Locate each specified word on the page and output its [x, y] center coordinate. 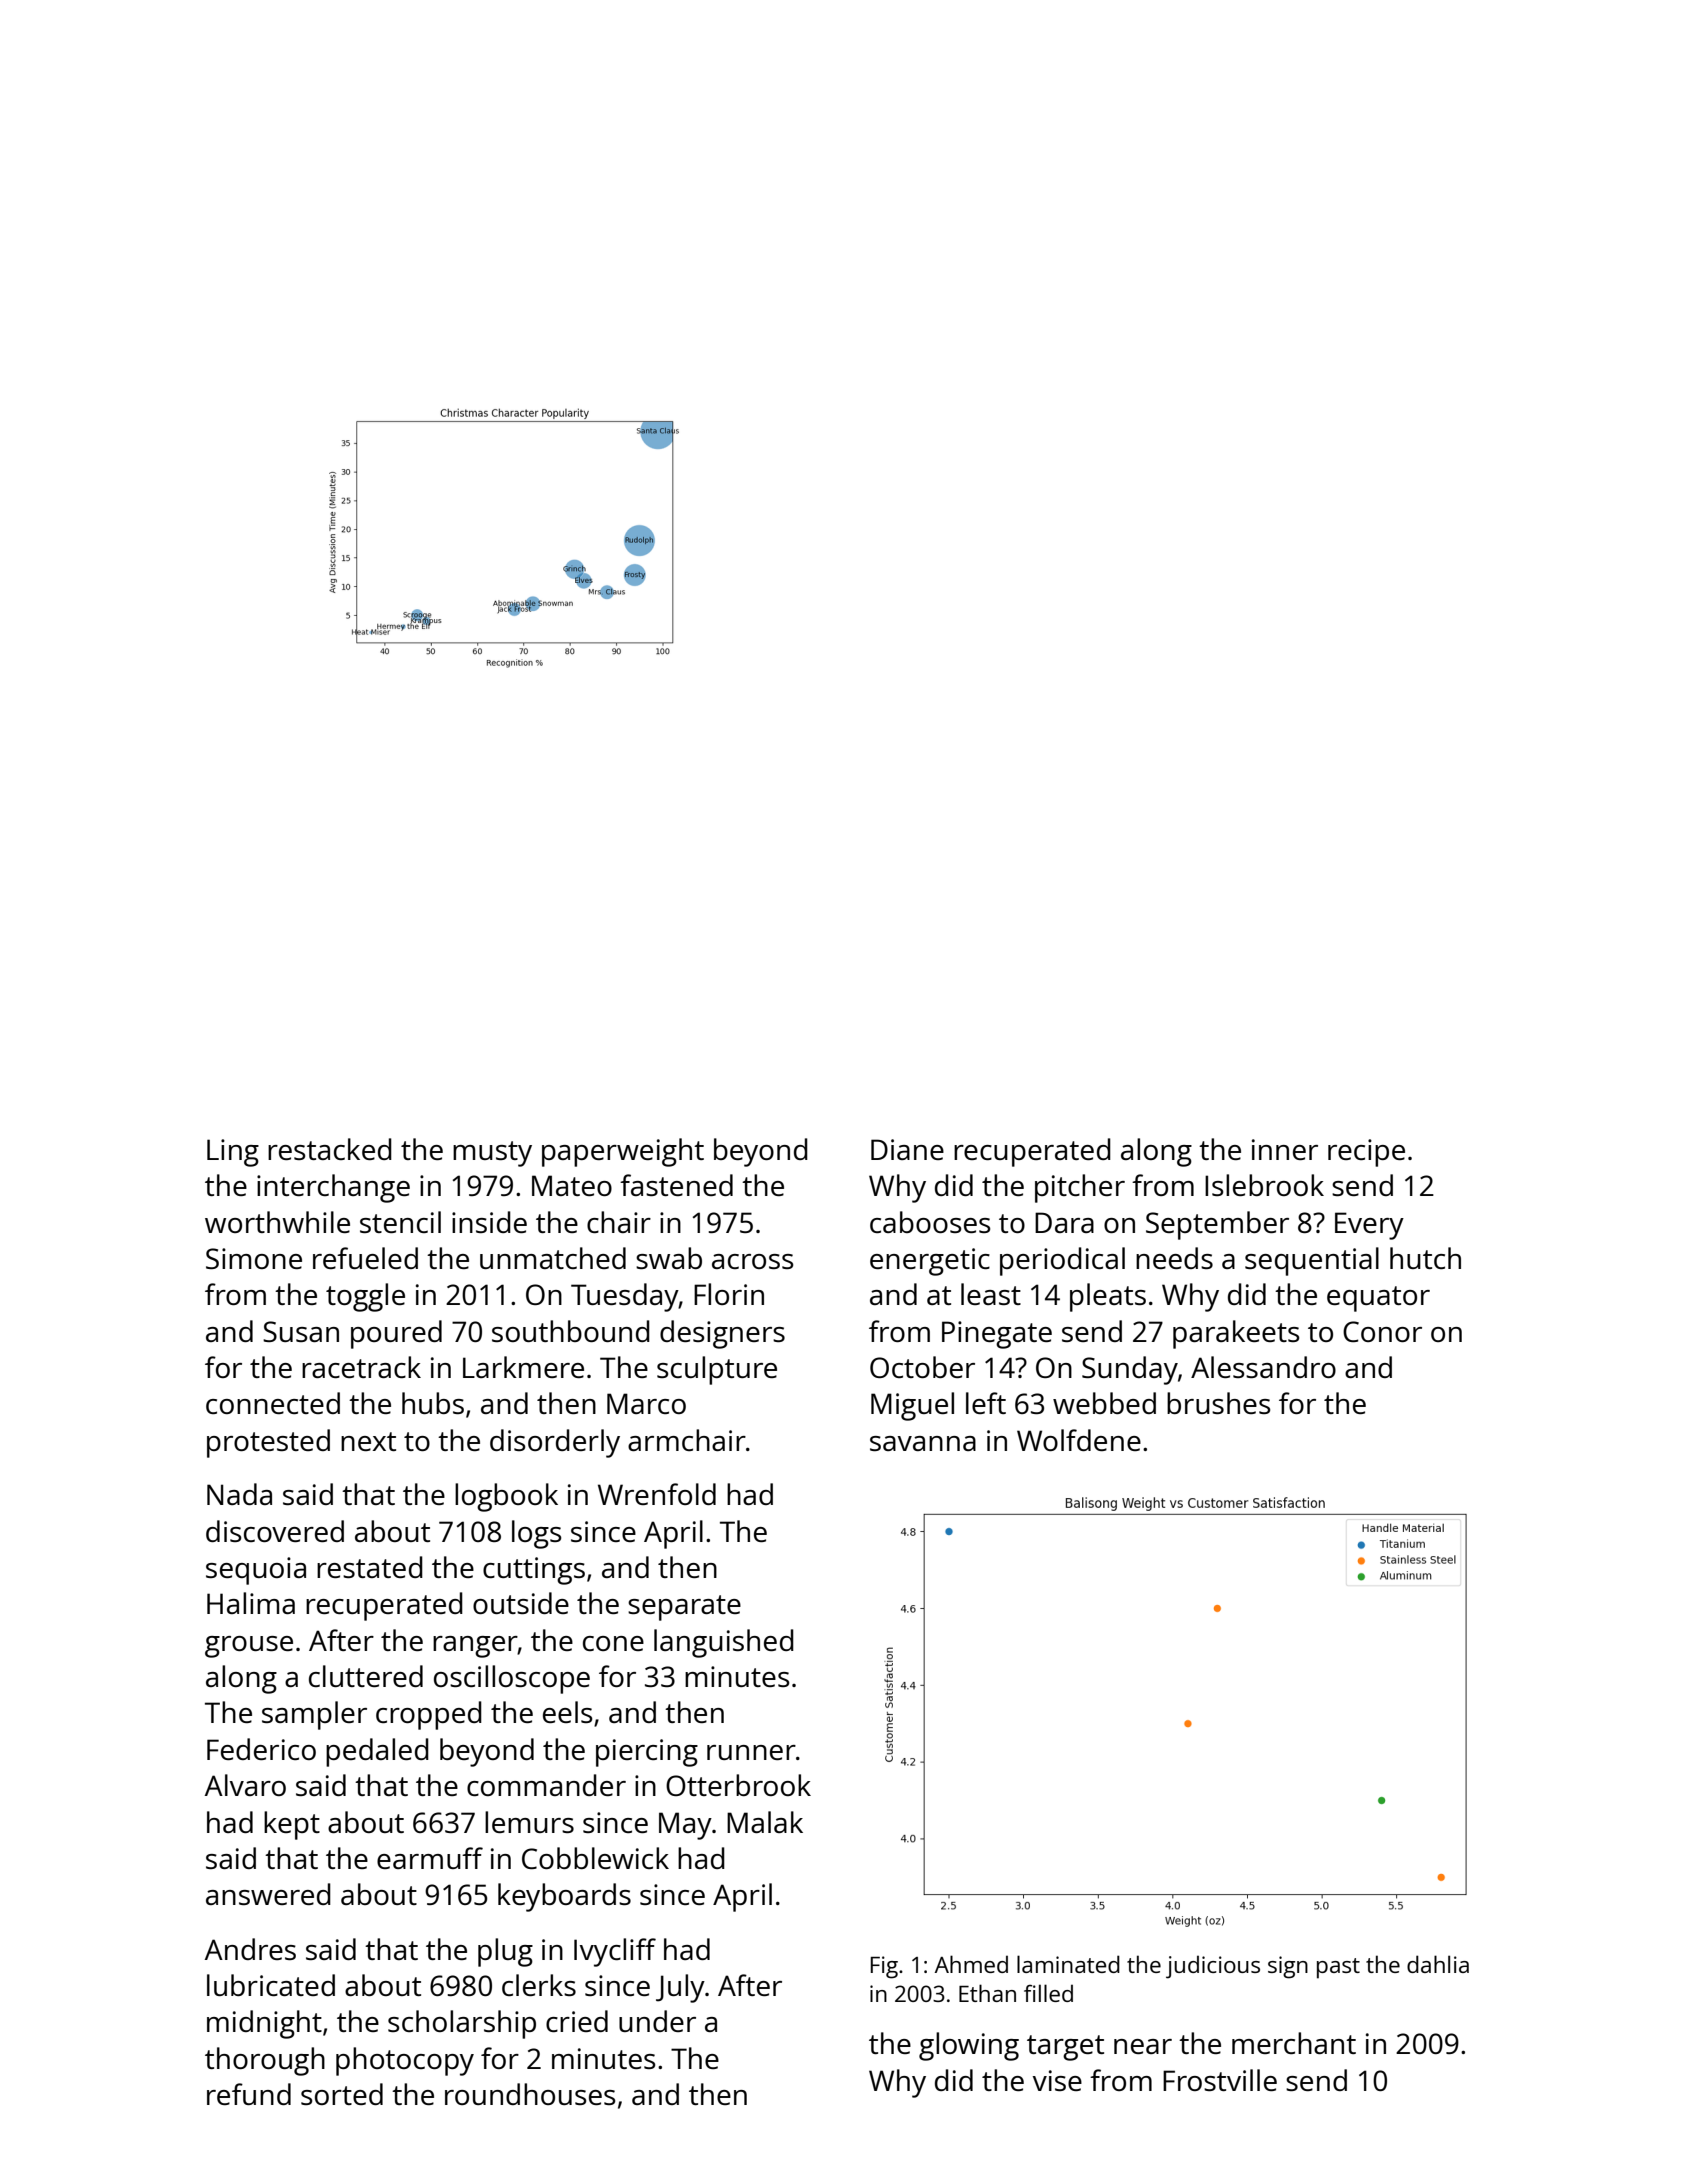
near [1143, 2046]
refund [249, 2094]
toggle [365, 1297]
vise [1057, 2080]
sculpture [717, 1370]
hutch [1425, 1258]
